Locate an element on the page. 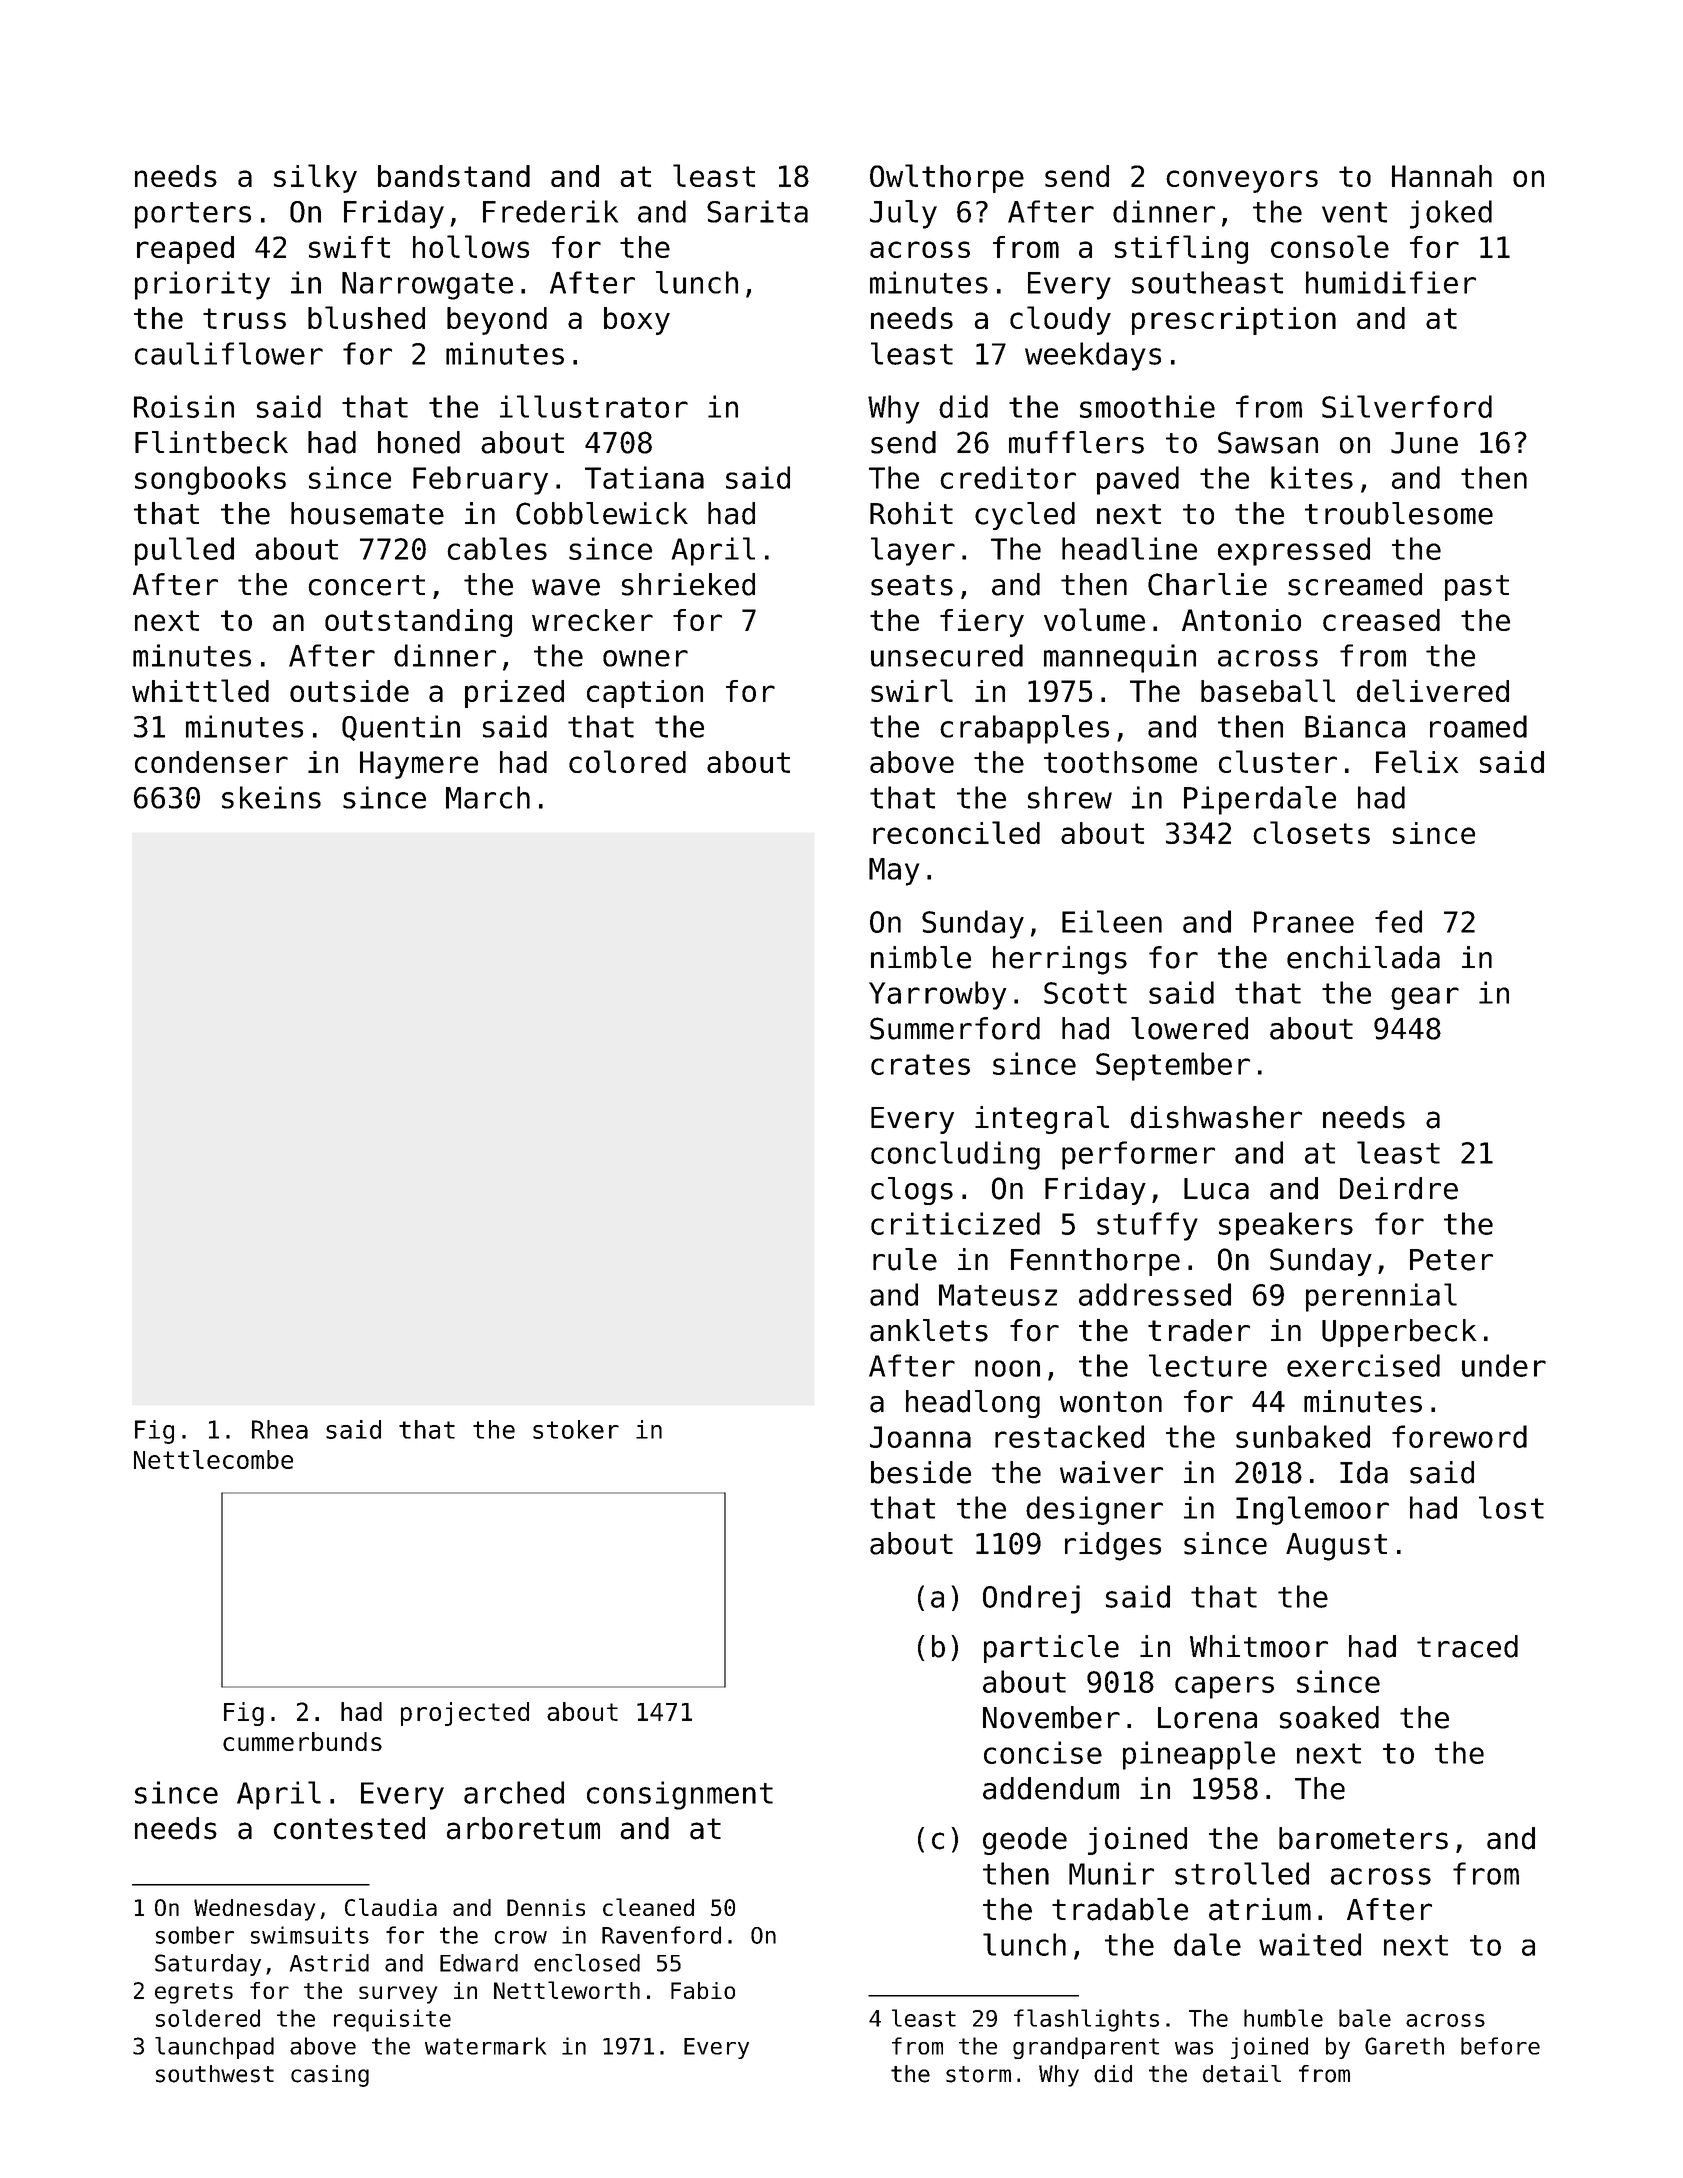 The height and width of the page is (2178, 1683). cloudy is located at coordinates (1060, 320).
